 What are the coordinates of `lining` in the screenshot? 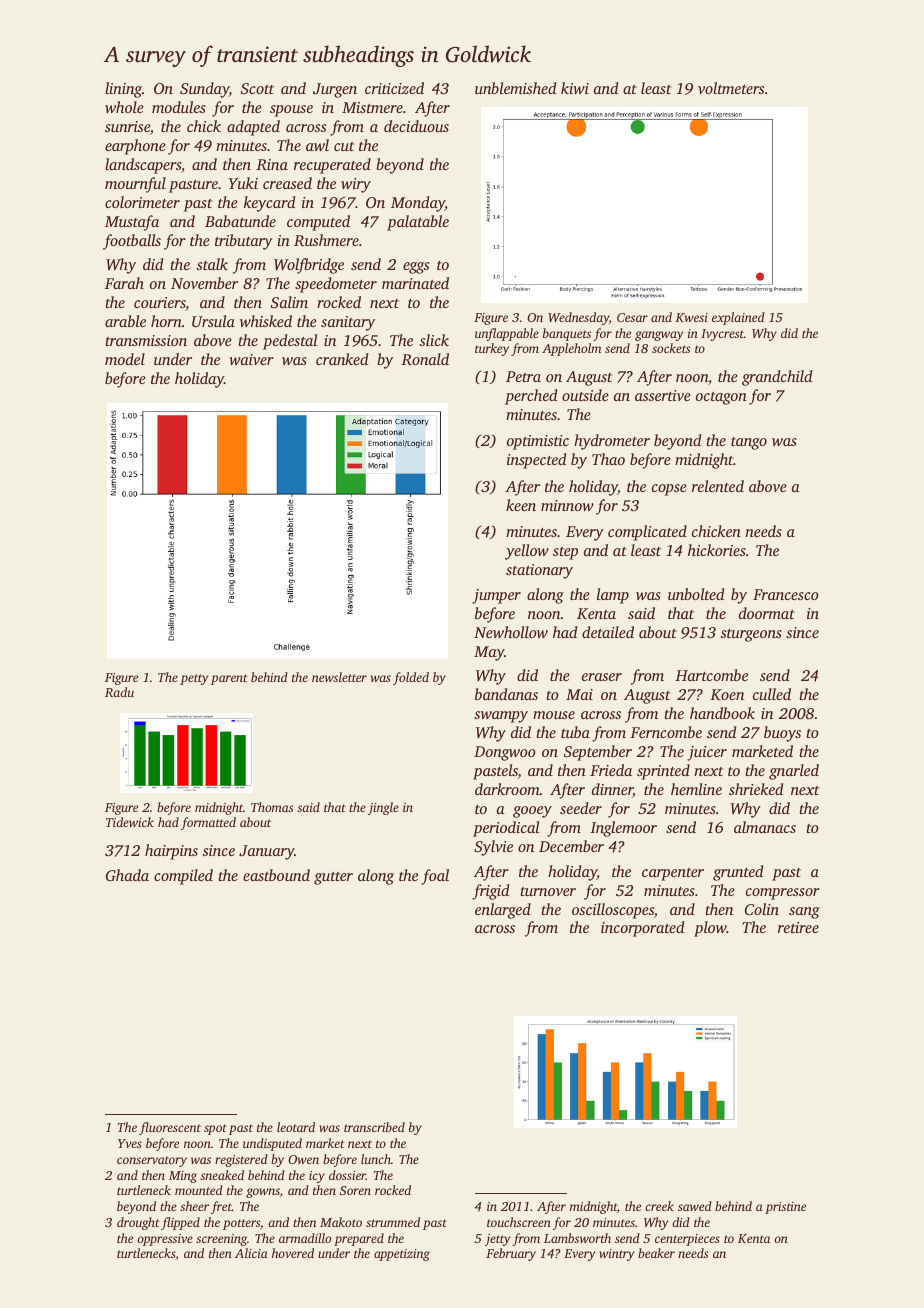 It's located at (123, 90).
